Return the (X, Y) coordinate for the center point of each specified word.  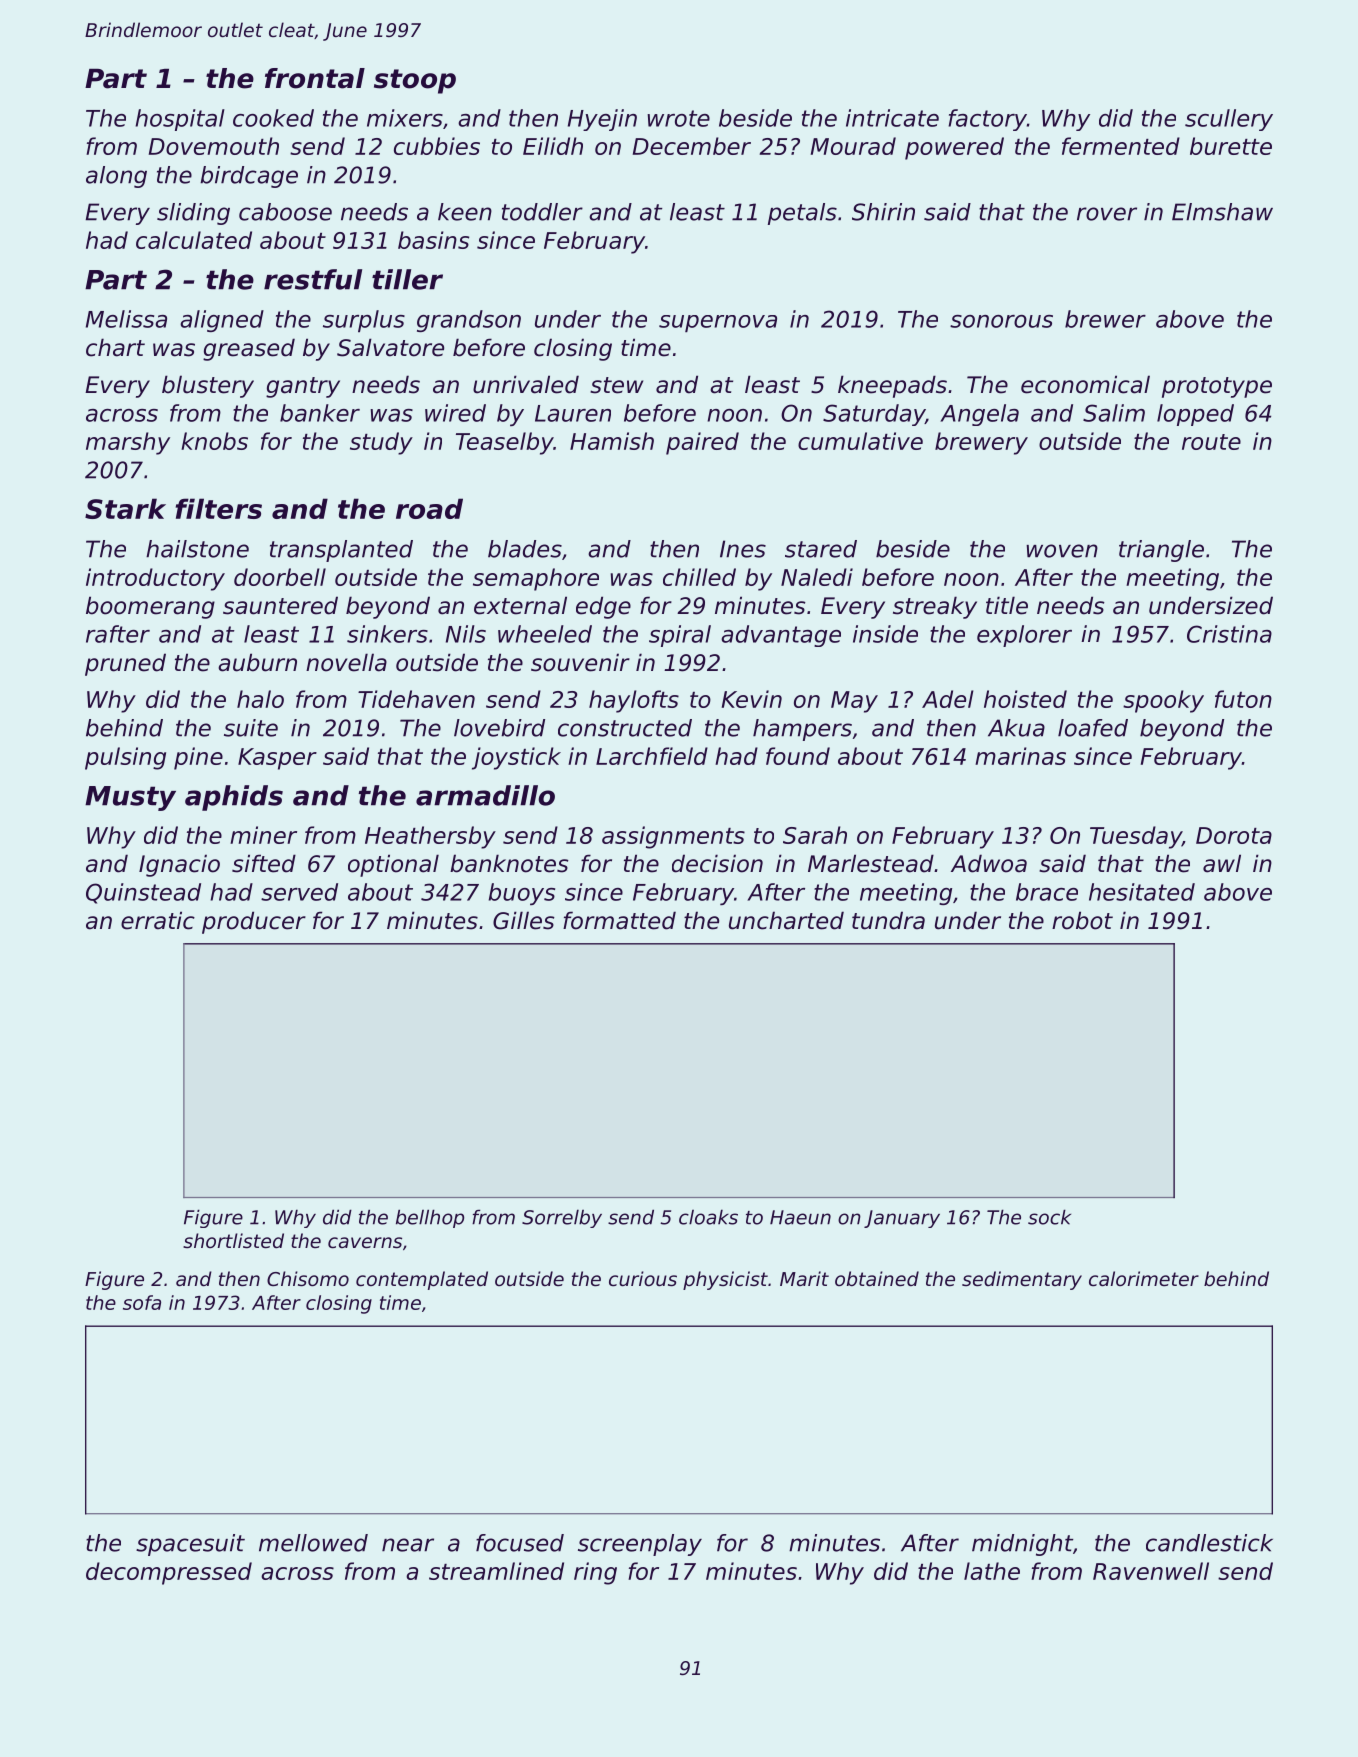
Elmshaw (1222, 212)
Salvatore (390, 347)
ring (595, 1573)
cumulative (860, 441)
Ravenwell (1151, 1571)
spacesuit (190, 1545)
